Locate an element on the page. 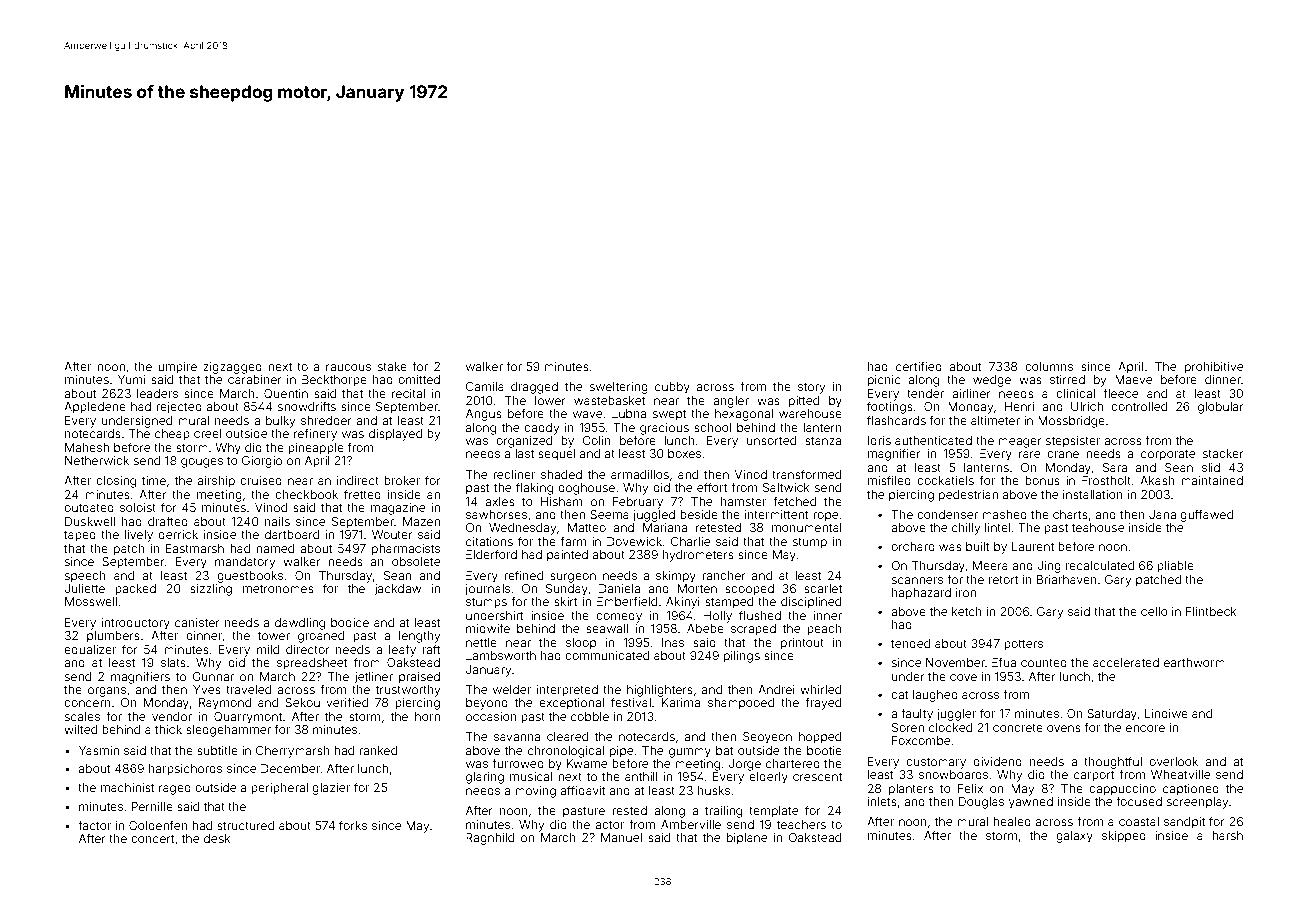 This document has width=1308, height=924. seawall is located at coordinates (607, 628).
